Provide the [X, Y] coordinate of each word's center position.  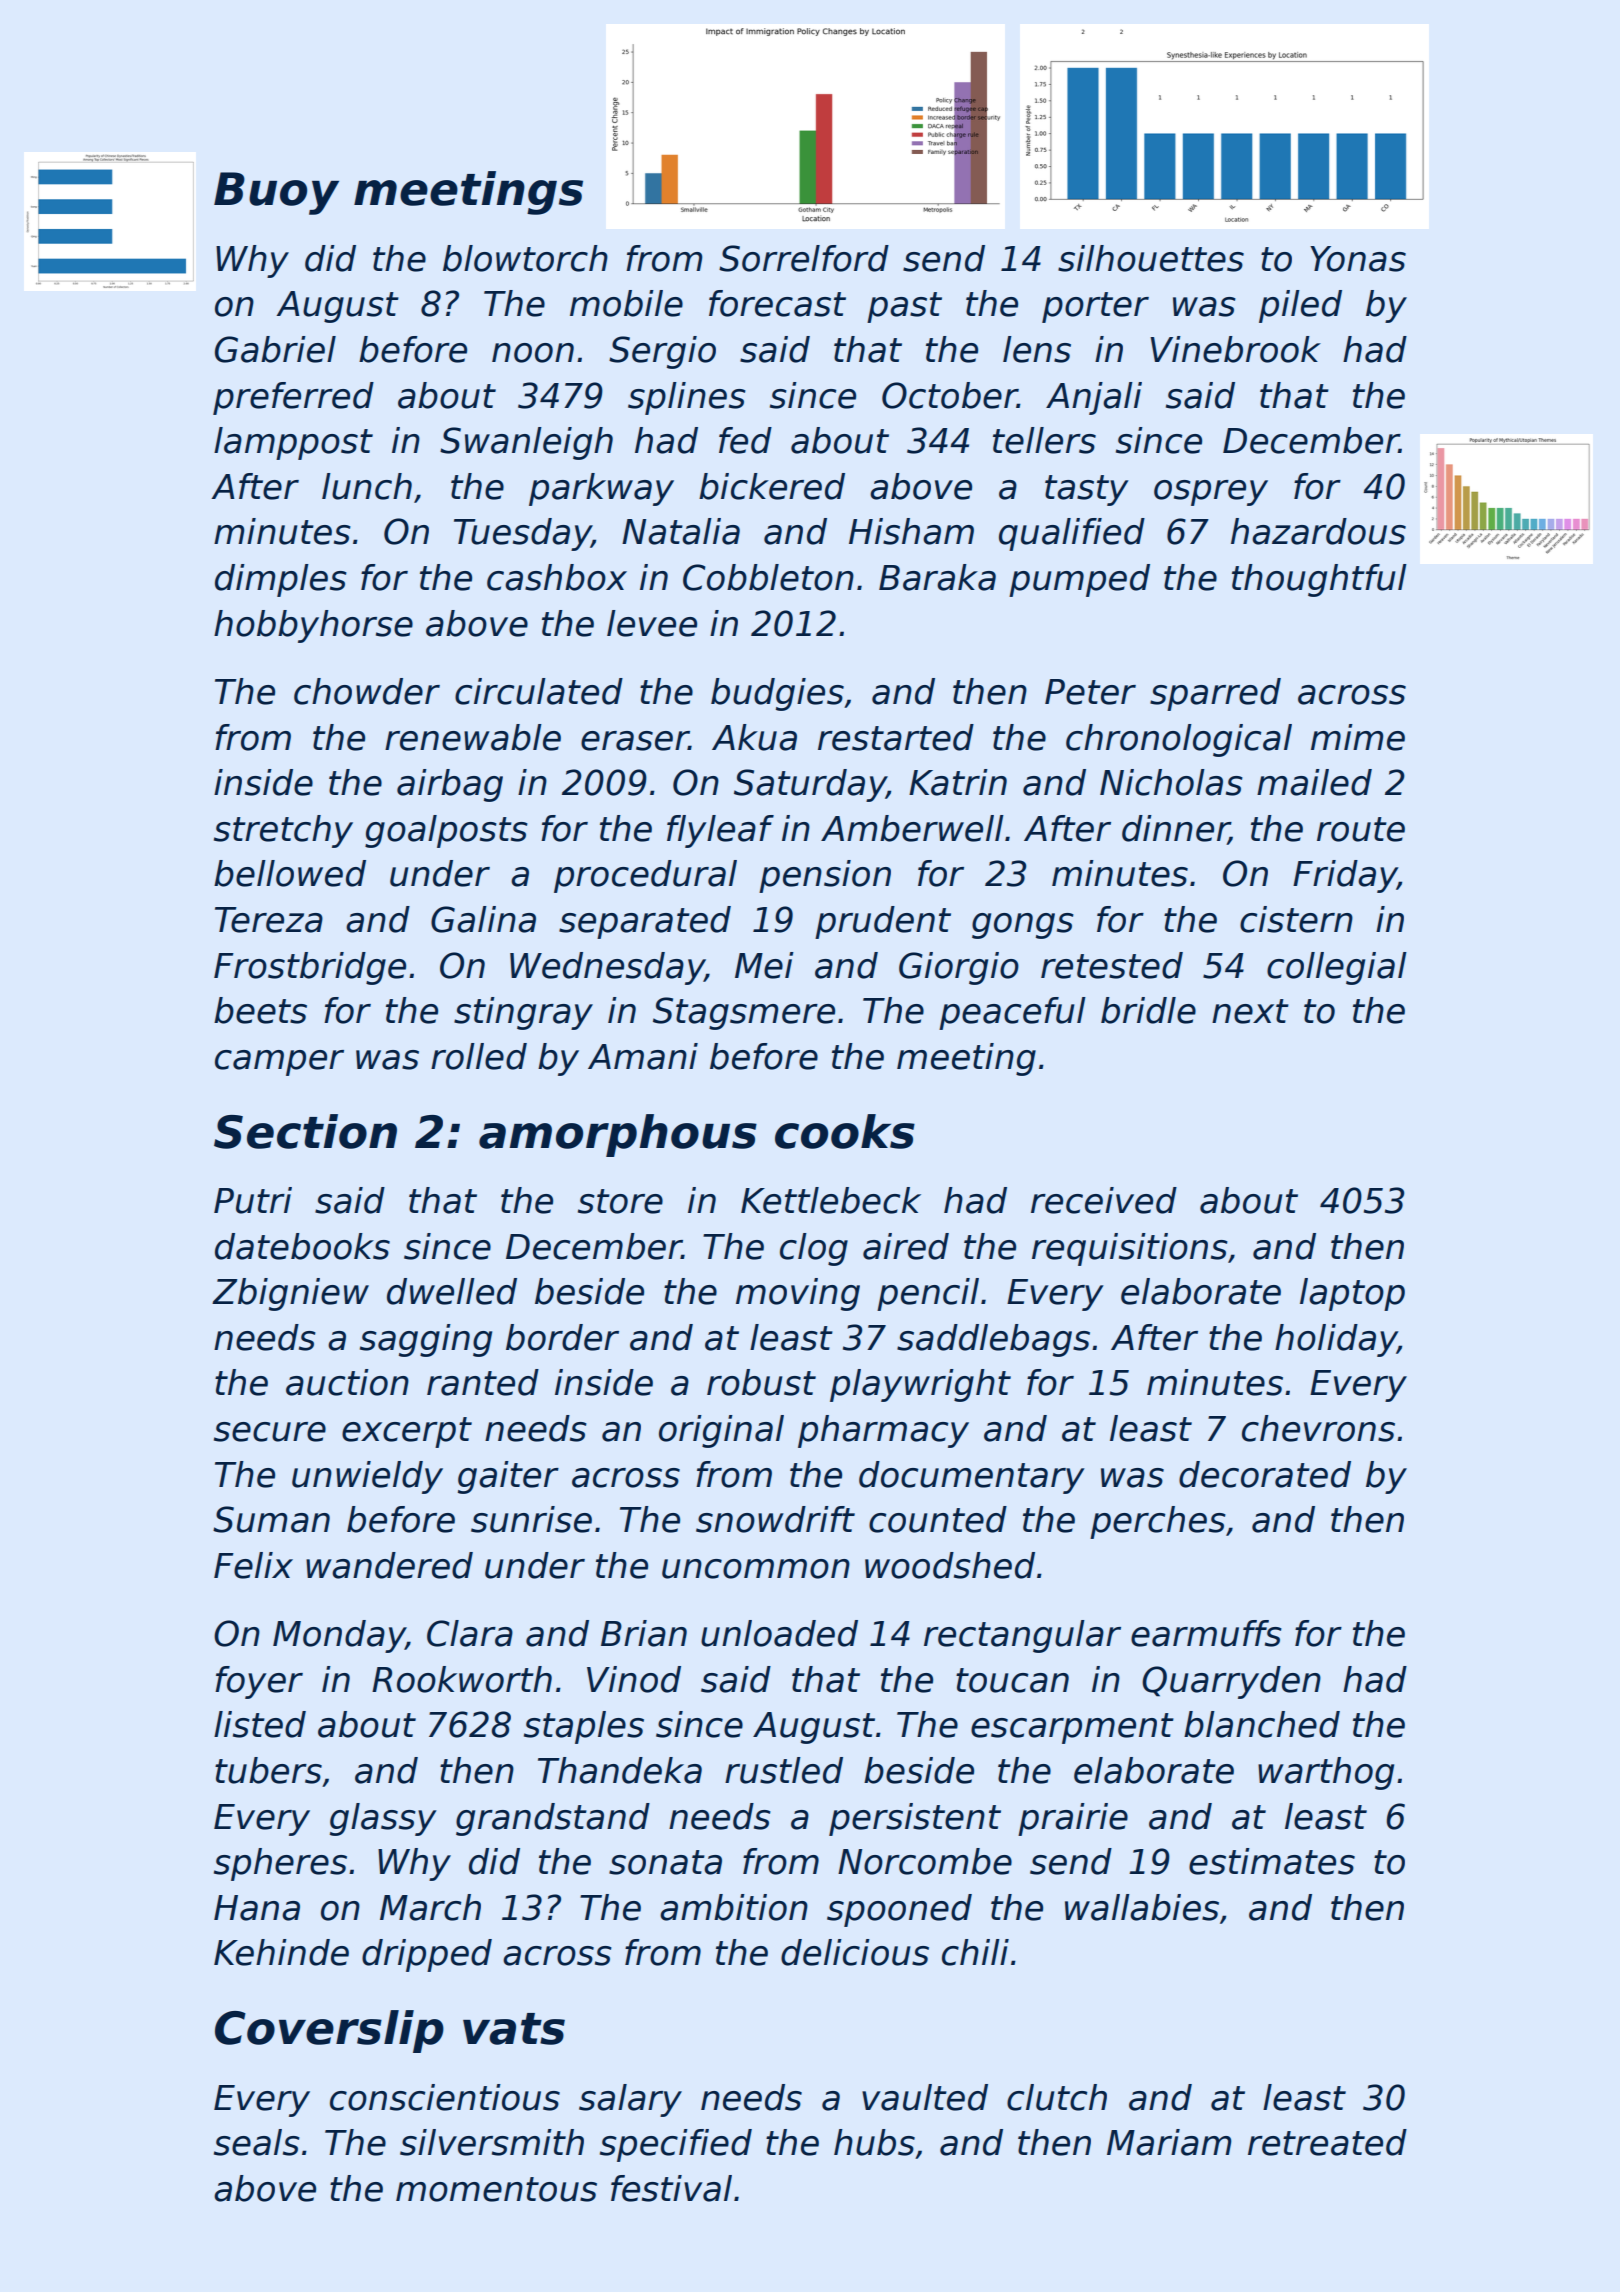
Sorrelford [804, 258]
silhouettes [1151, 258]
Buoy [276, 193]
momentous [496, 2189]
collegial [1337, 968]
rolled [479, 1056]
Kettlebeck [831, 1200]
